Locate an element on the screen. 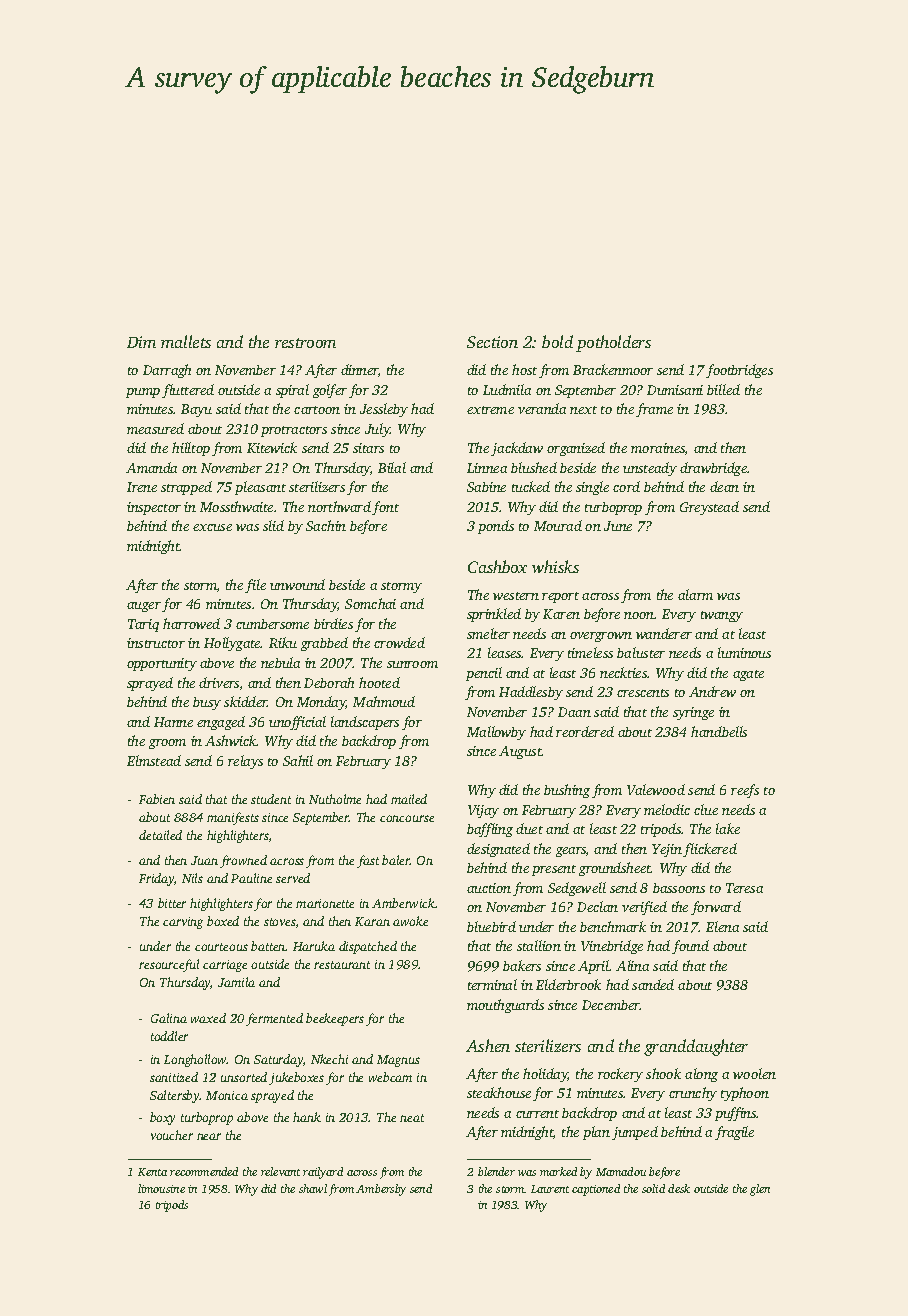  resourceful is located at coordinates (169, 965).
